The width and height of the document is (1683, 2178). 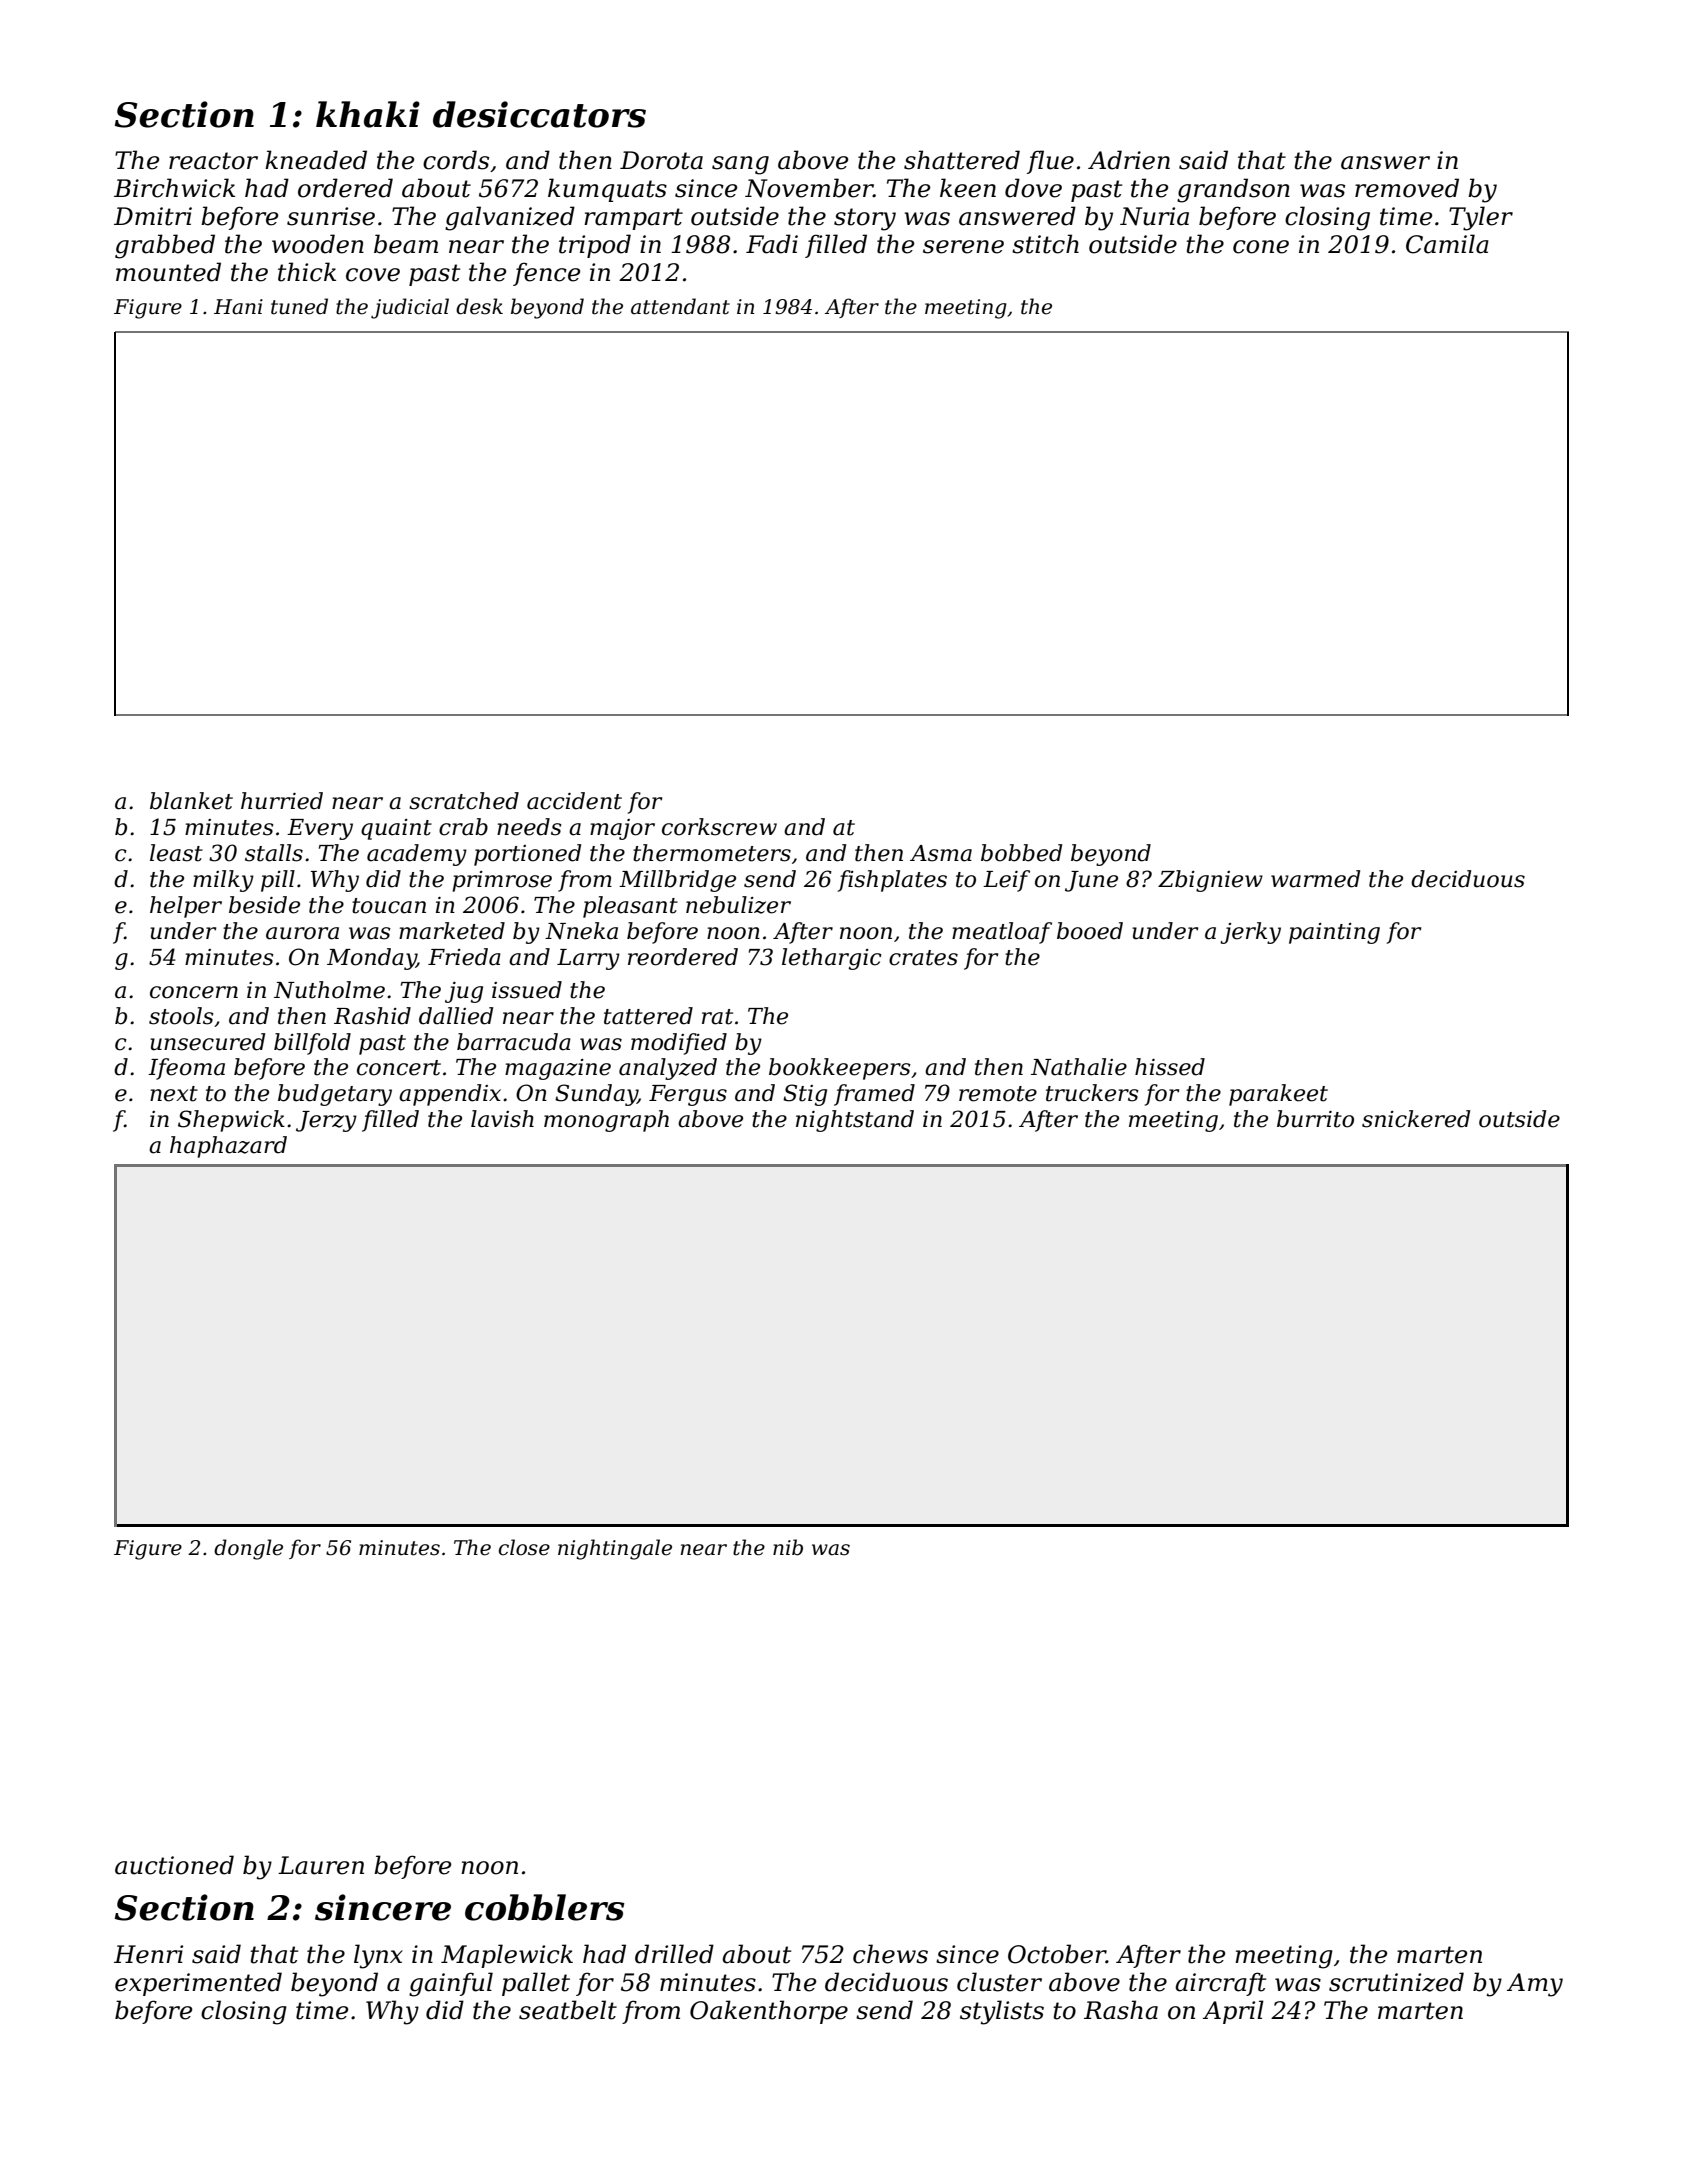 What do you see at coordinates (1315, 1119) in the document?
I see `burrito` at bounding box center [1315, 1119].
